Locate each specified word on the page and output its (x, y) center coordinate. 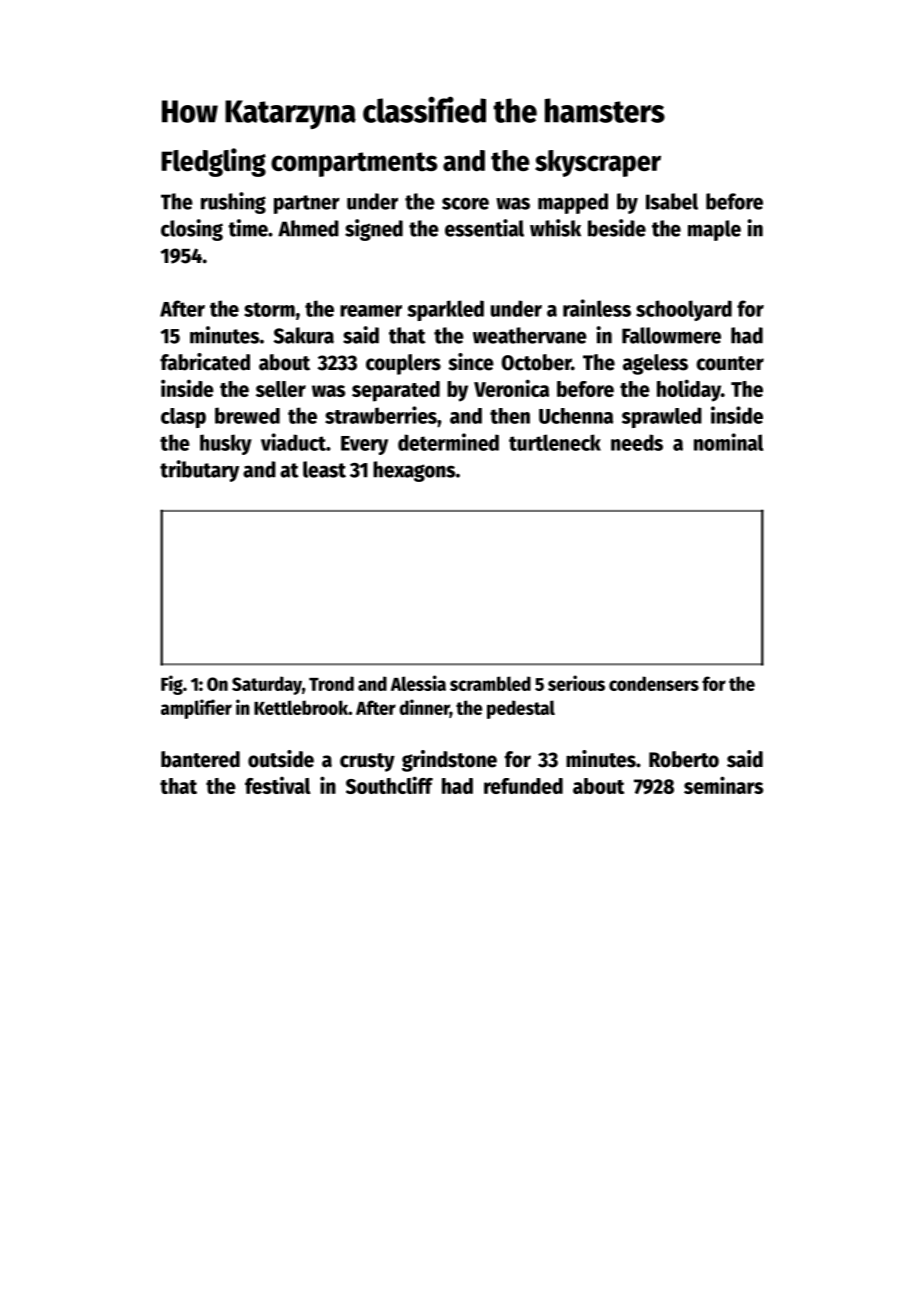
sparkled (446, 310)
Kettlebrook (301, 707)
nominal (728, 442)
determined (448, 442)
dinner (424, 708)
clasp (183, 418)
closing (192, 230)
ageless (655, 364)
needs (637, 442)
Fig (172, 685)
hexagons (414, 471)
